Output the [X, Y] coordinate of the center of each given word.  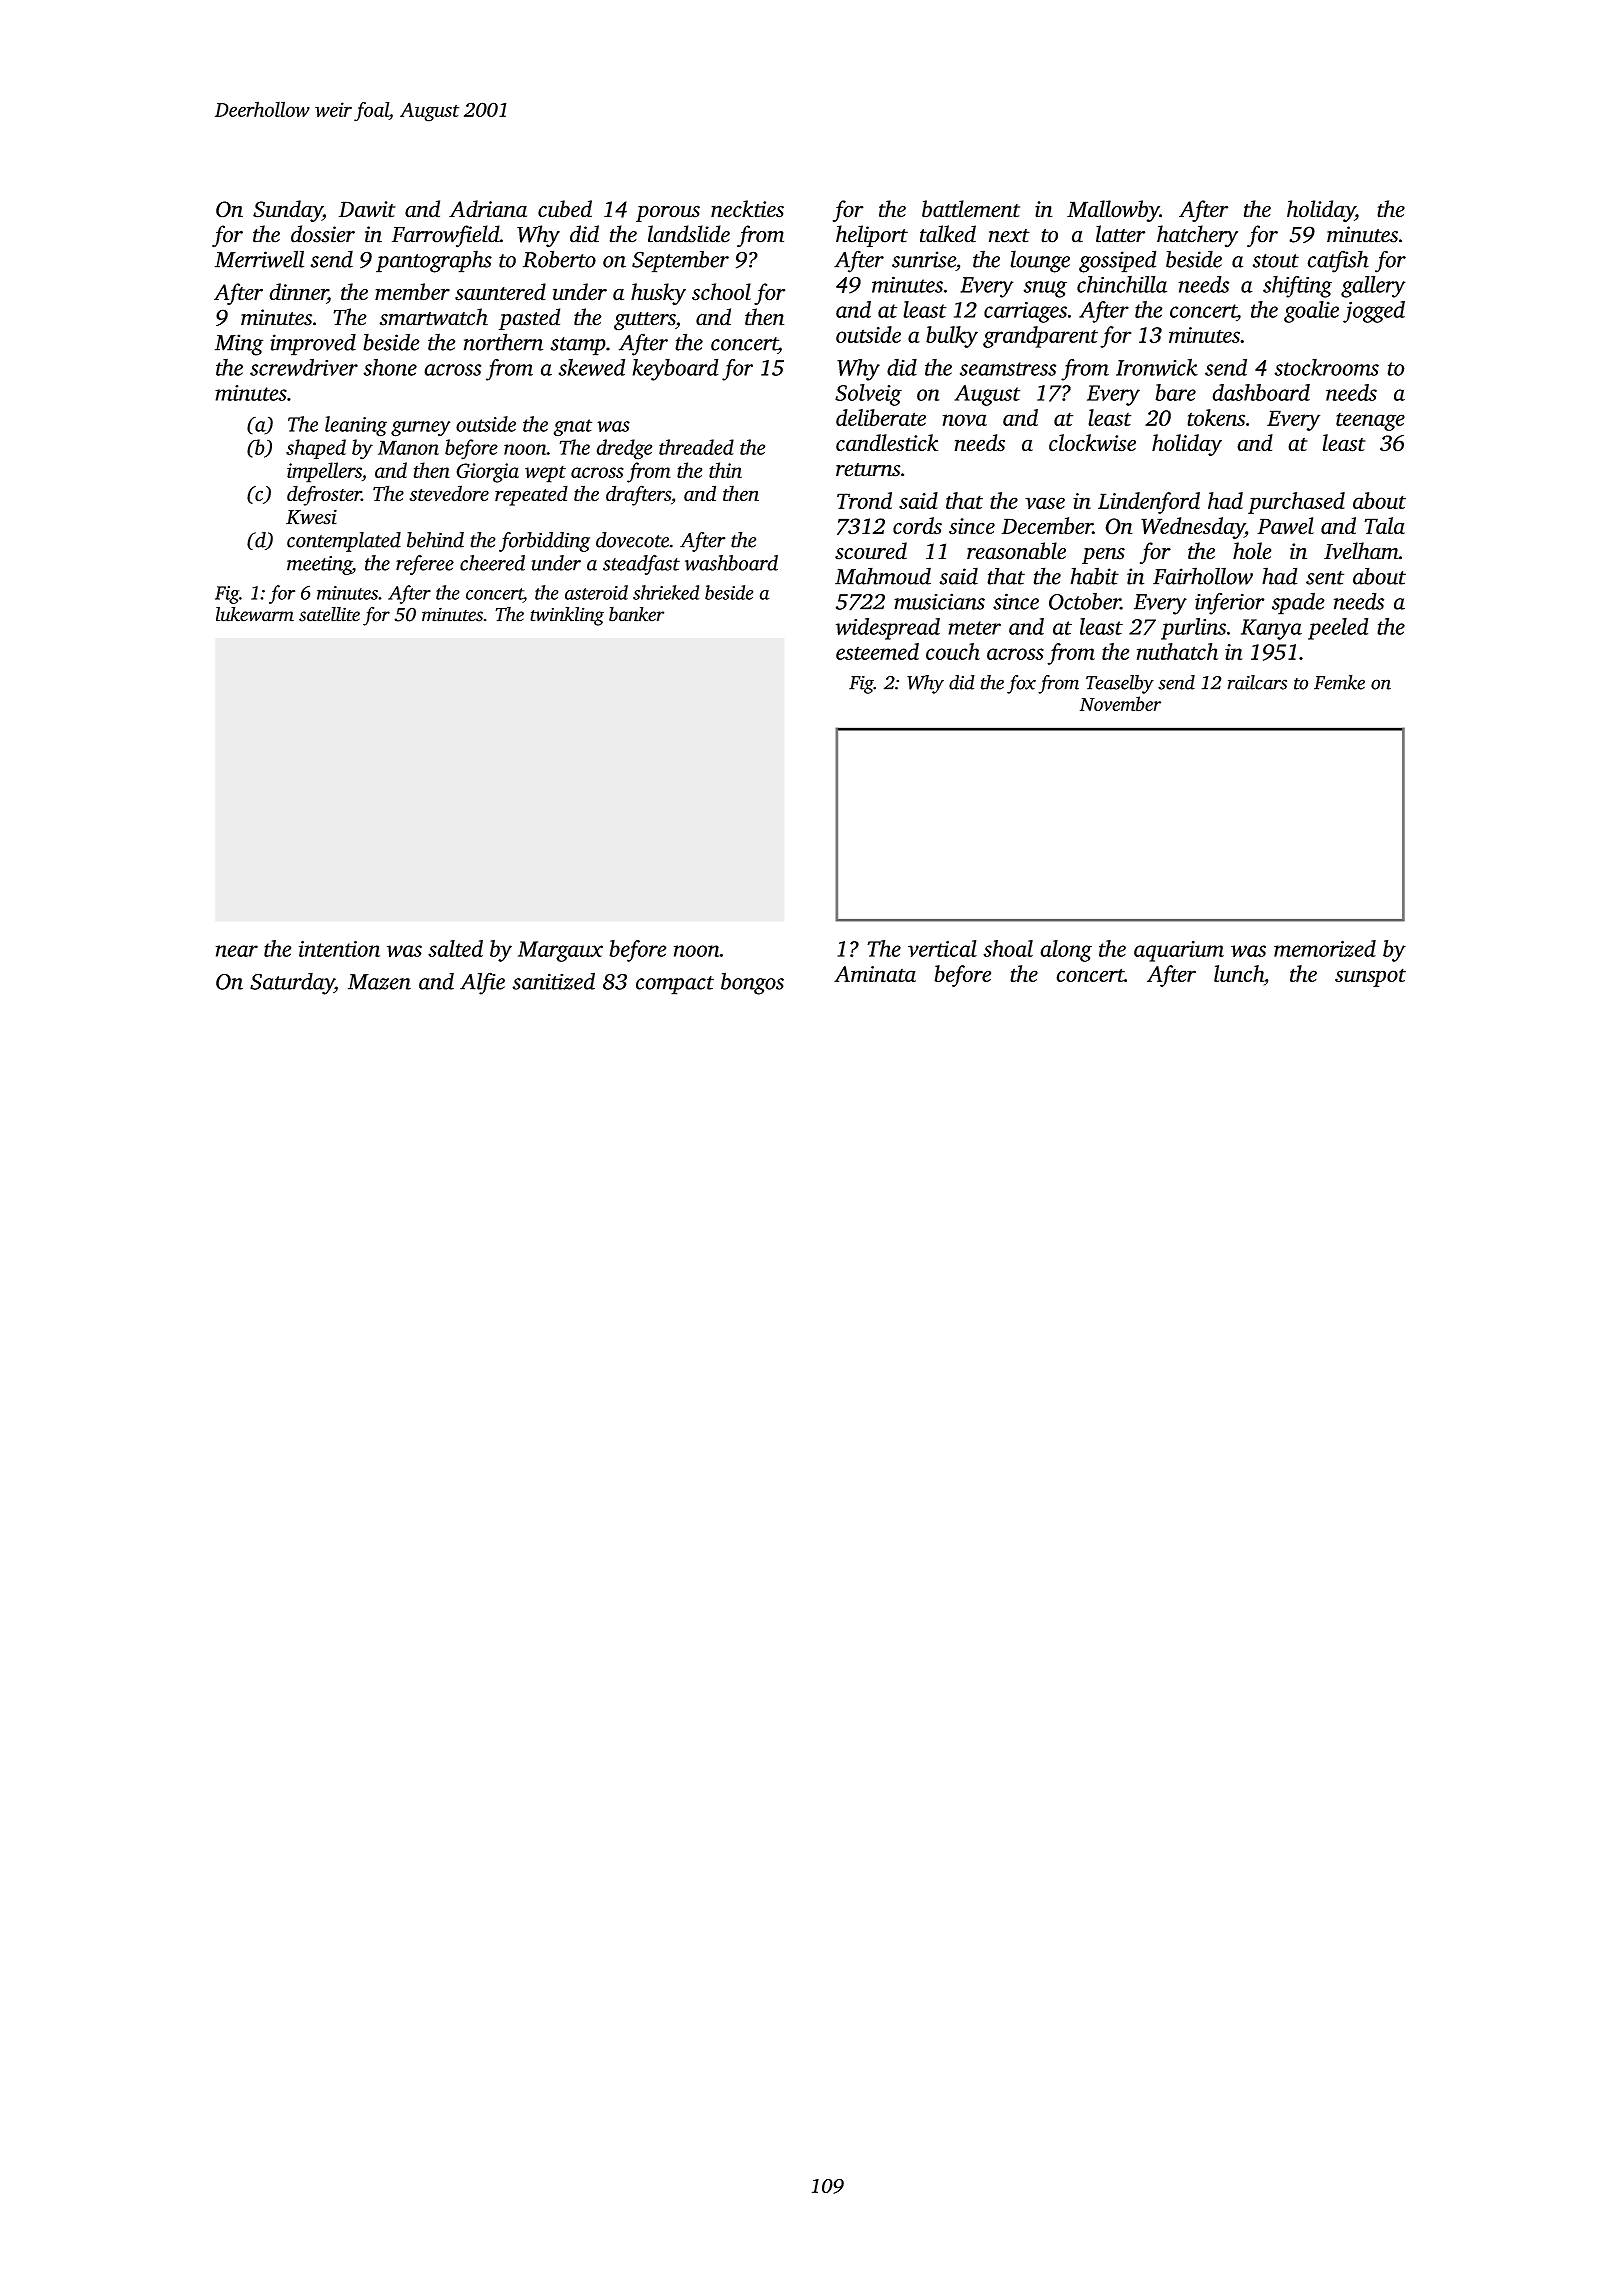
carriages [1025, 312]
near [237, 951]
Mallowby [1113, 211]
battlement [971, 209]
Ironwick [1157, 367]
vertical [942, 948]
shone [390, 367]
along [1066, 951]
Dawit [367, 209]
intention [339, 949]
